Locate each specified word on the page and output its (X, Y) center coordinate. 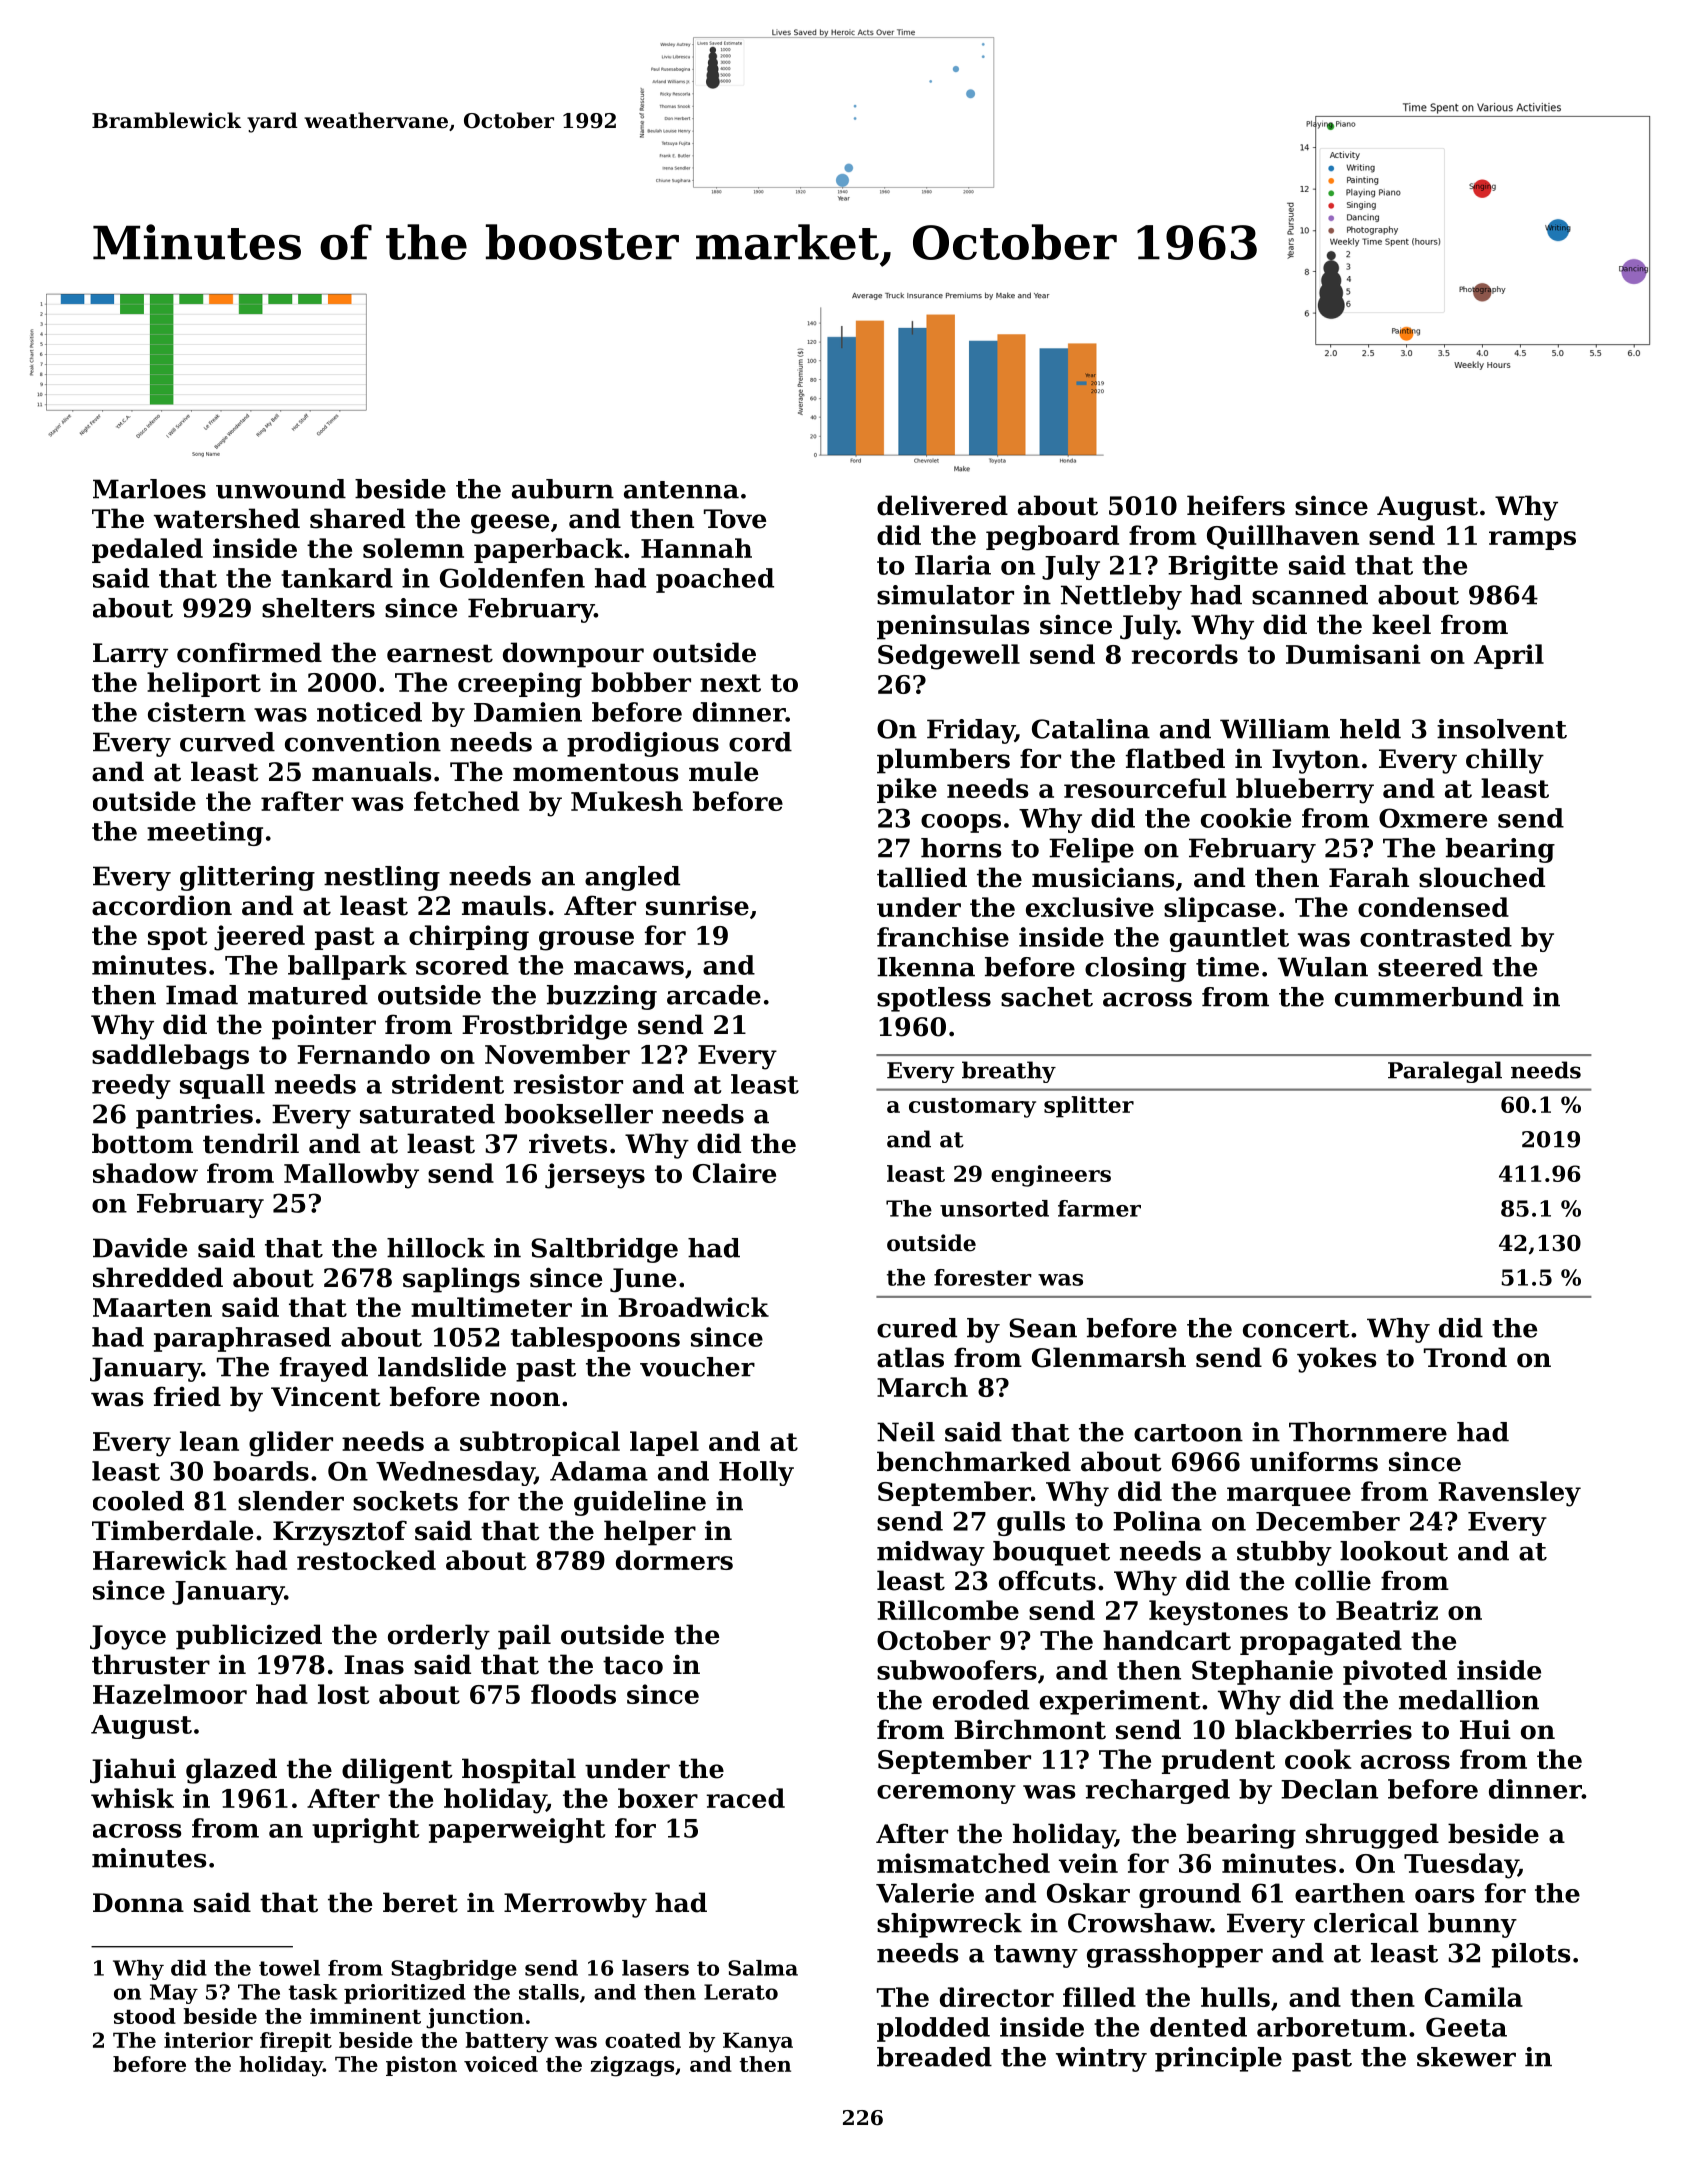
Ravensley (1510, 1494)
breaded (934, 2057)
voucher (697, 1367)
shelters (318, 608)
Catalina (1091, 729)
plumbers (943, 761)
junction (475, 2018)
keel (1401, 624)
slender (291, 1501)
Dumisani (1353, 654)
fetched (466, 801)
